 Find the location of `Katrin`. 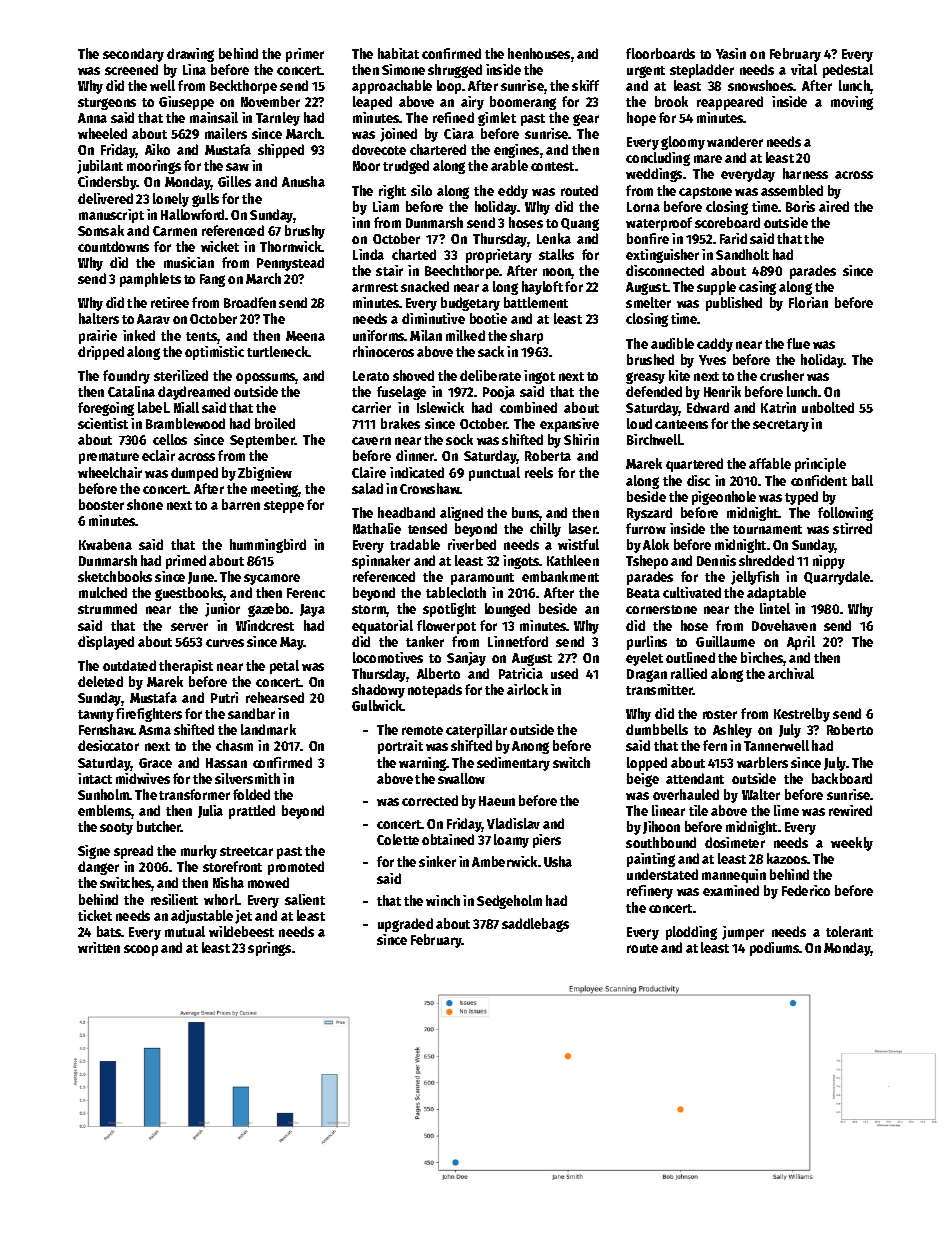

Katrin is located at coordinates (778, 407).
